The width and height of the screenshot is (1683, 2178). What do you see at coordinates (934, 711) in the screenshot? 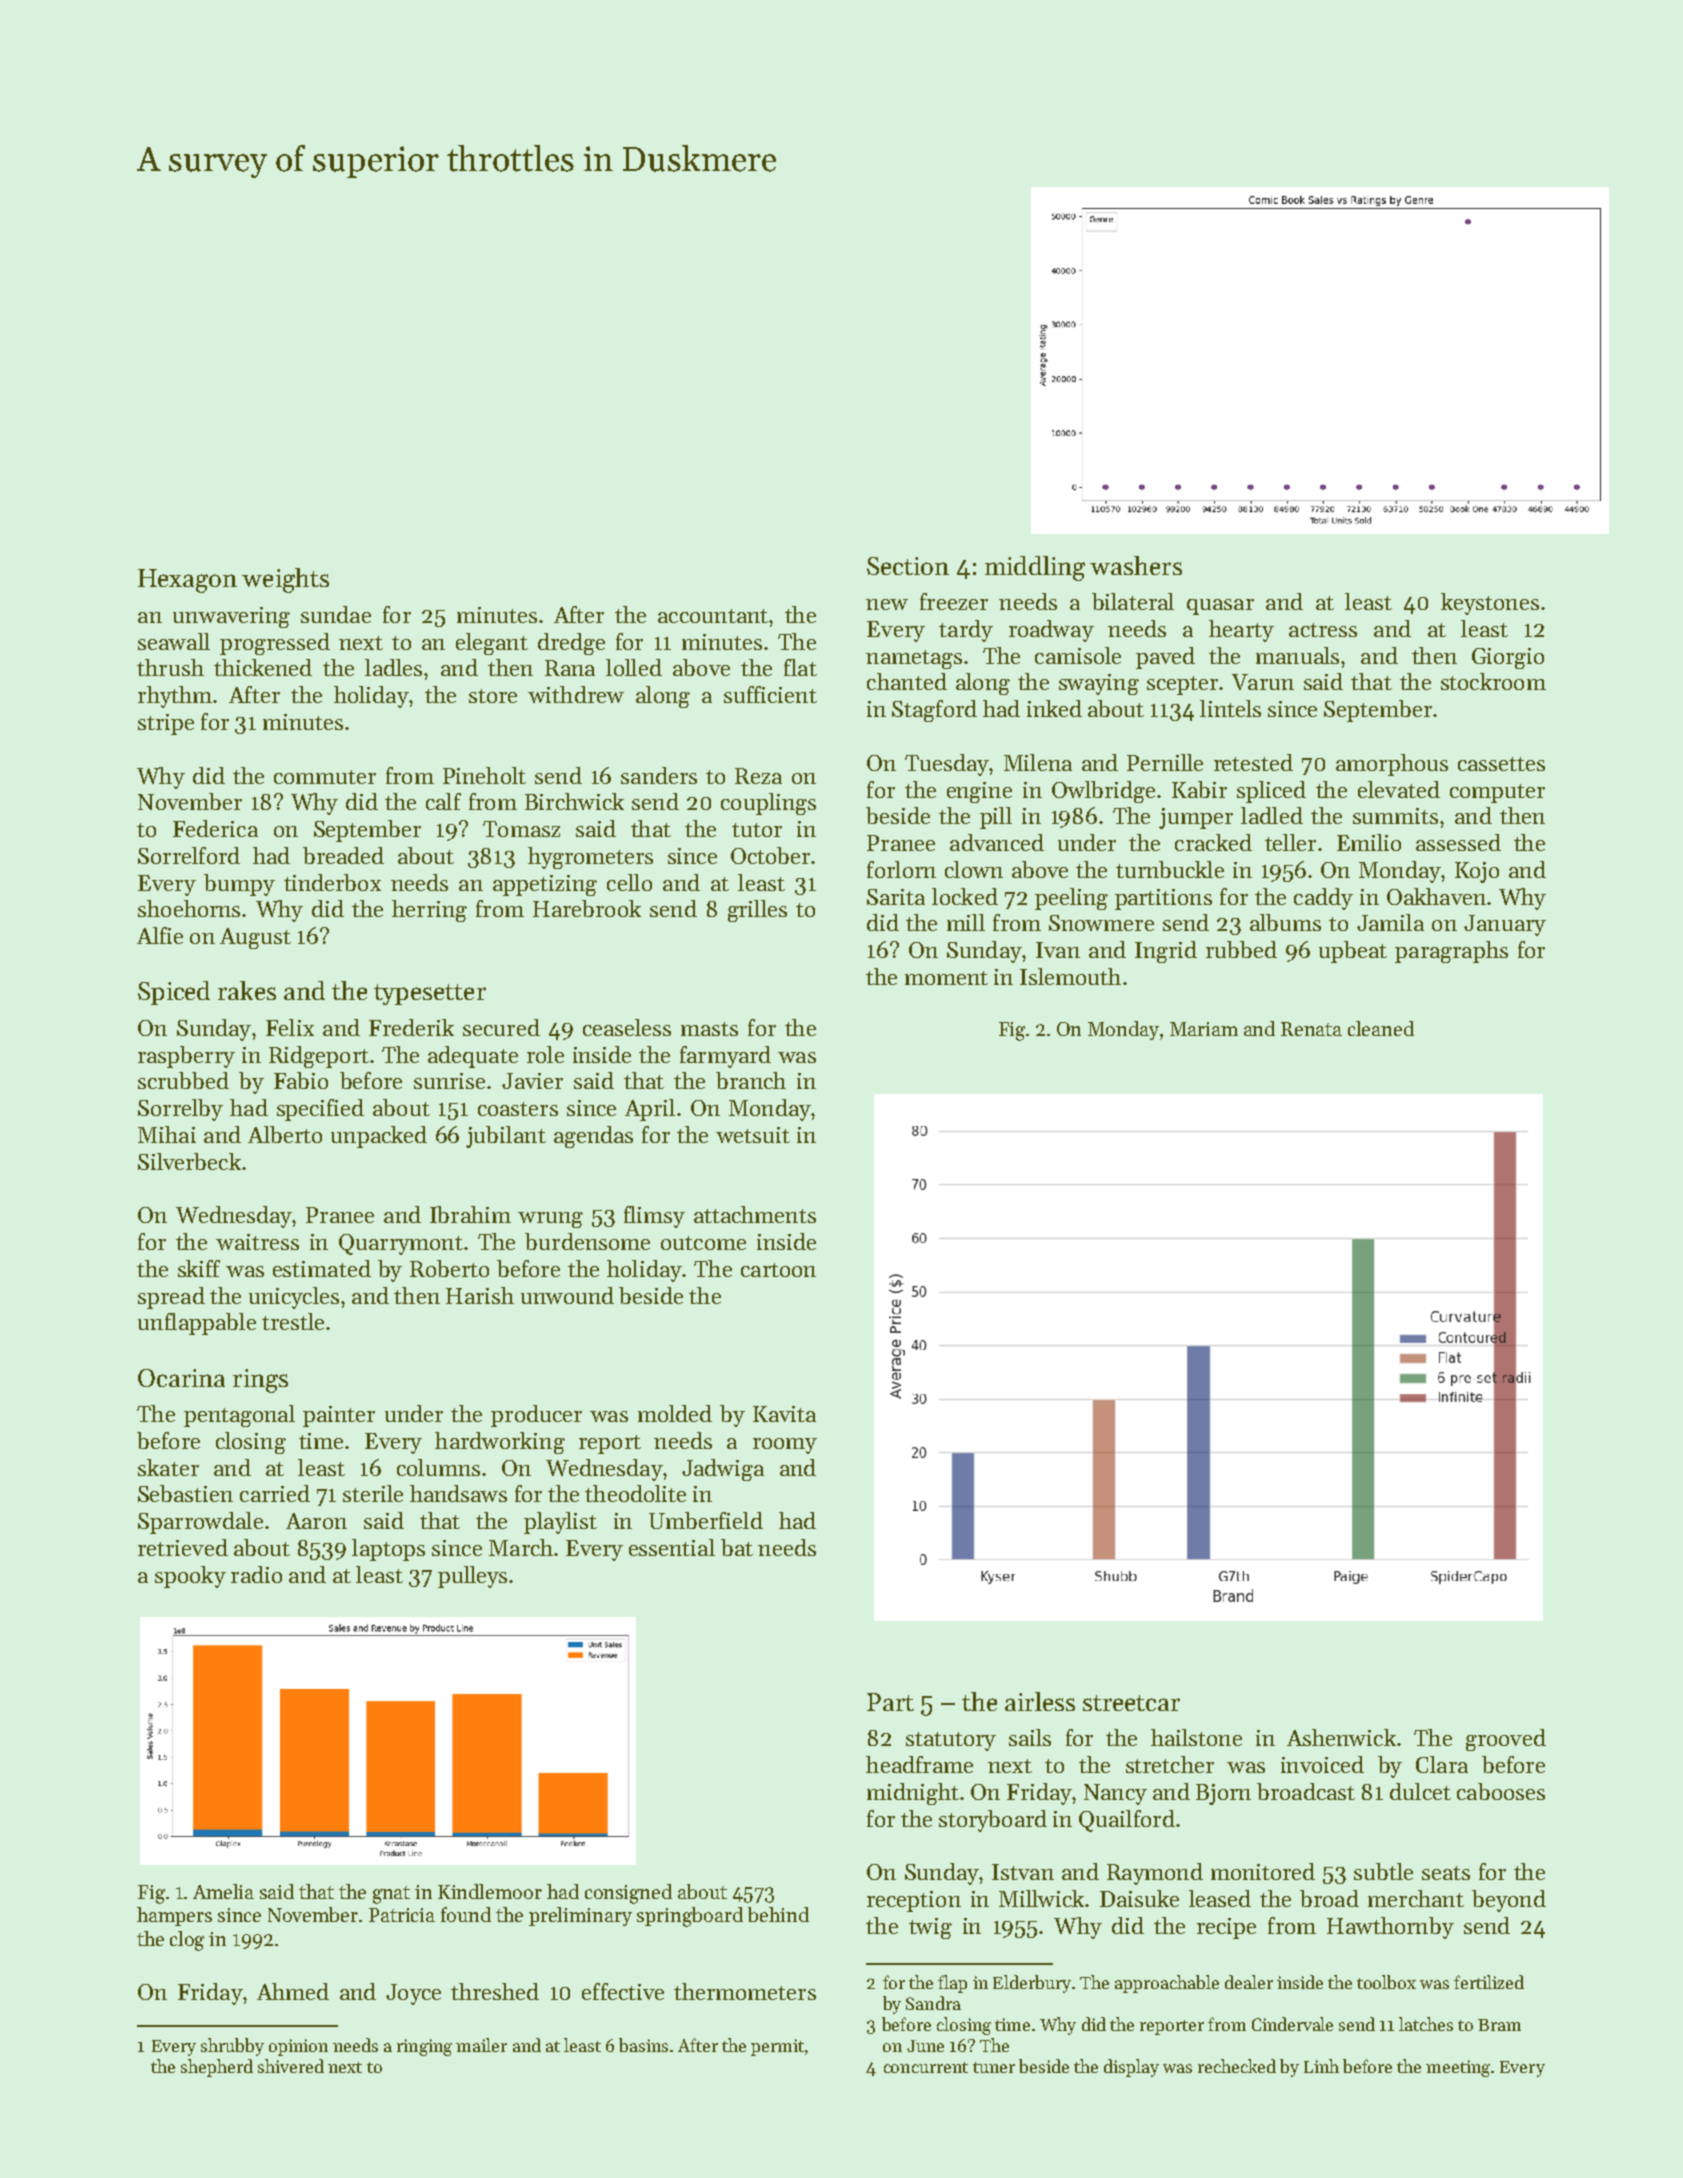
I see `Stagford` at bounding box center [934, 711].
